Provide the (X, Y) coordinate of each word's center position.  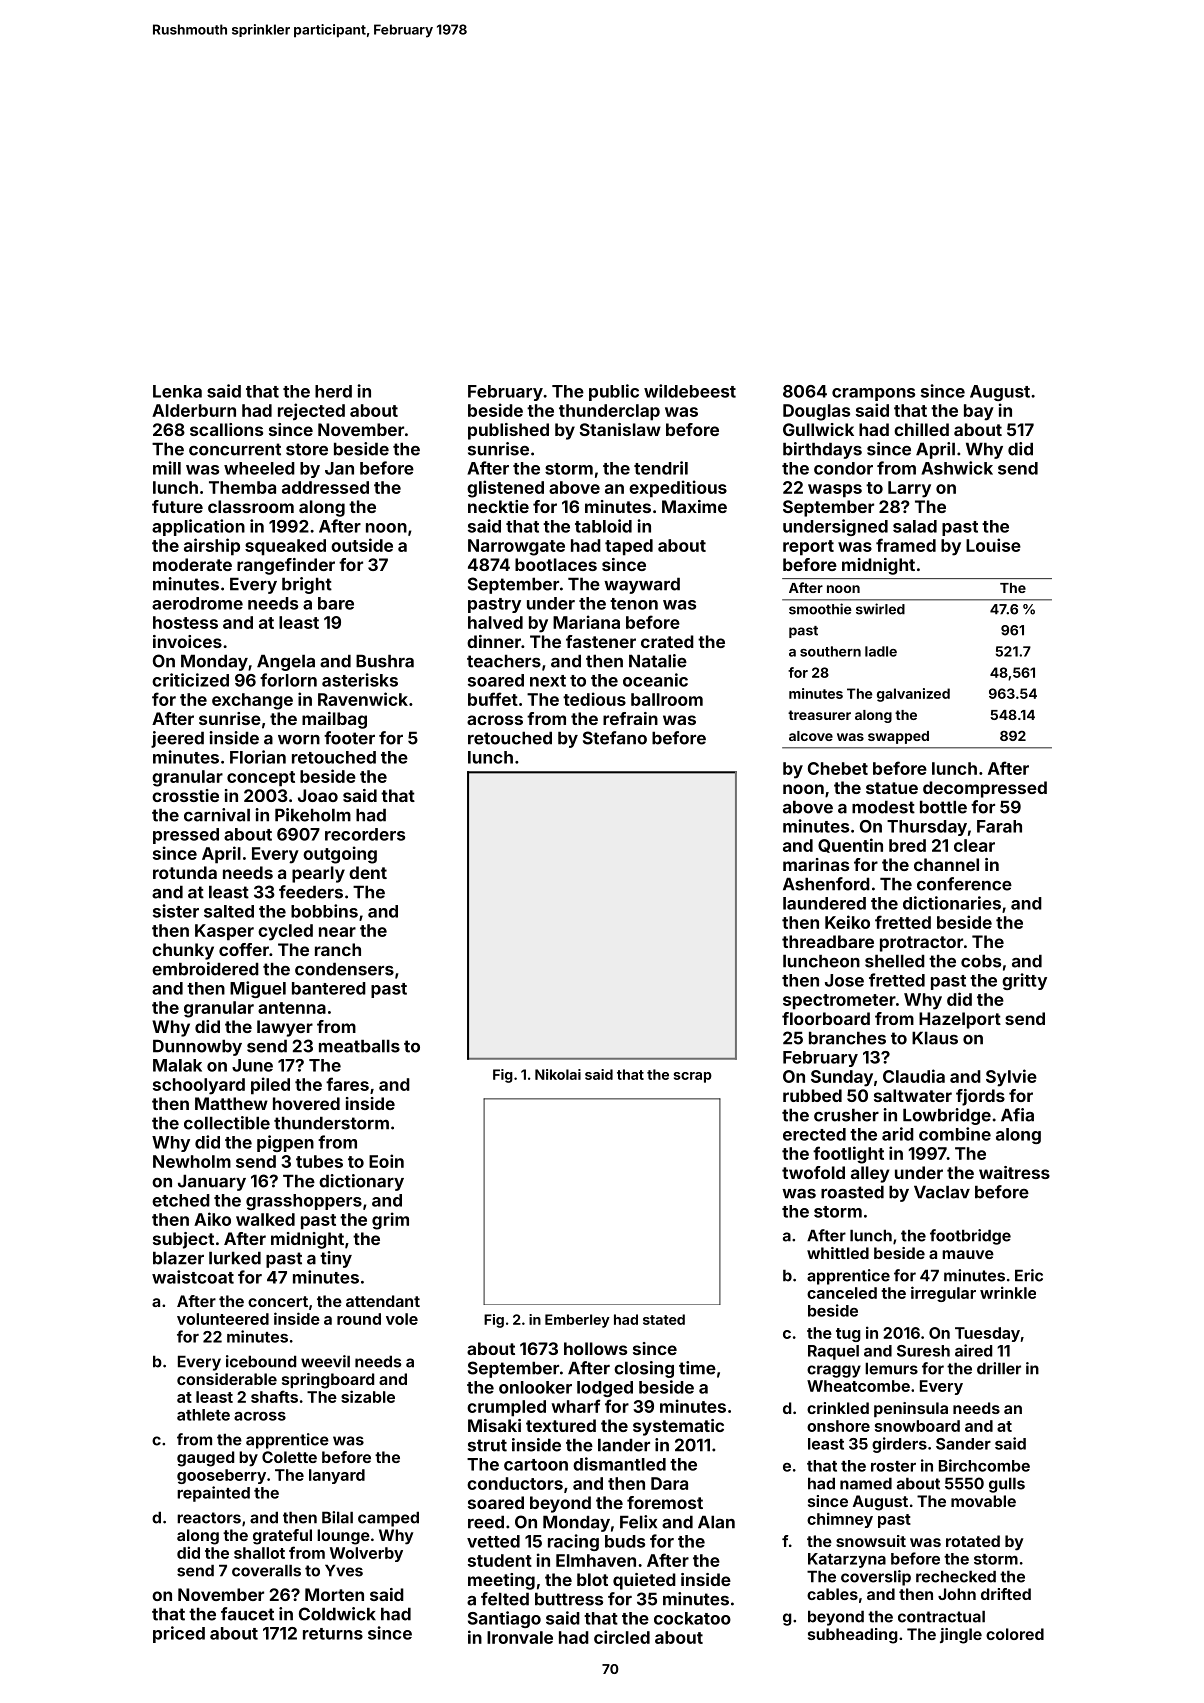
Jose (844, 980)
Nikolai (558, 1074)
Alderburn (194, 410)
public (614, 392)
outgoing (340, 855)
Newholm (192, 1161)
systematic (678, 1427)
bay (979, 412)
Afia (1017, 1115)
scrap (693, 1077)
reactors (209, 1518)
